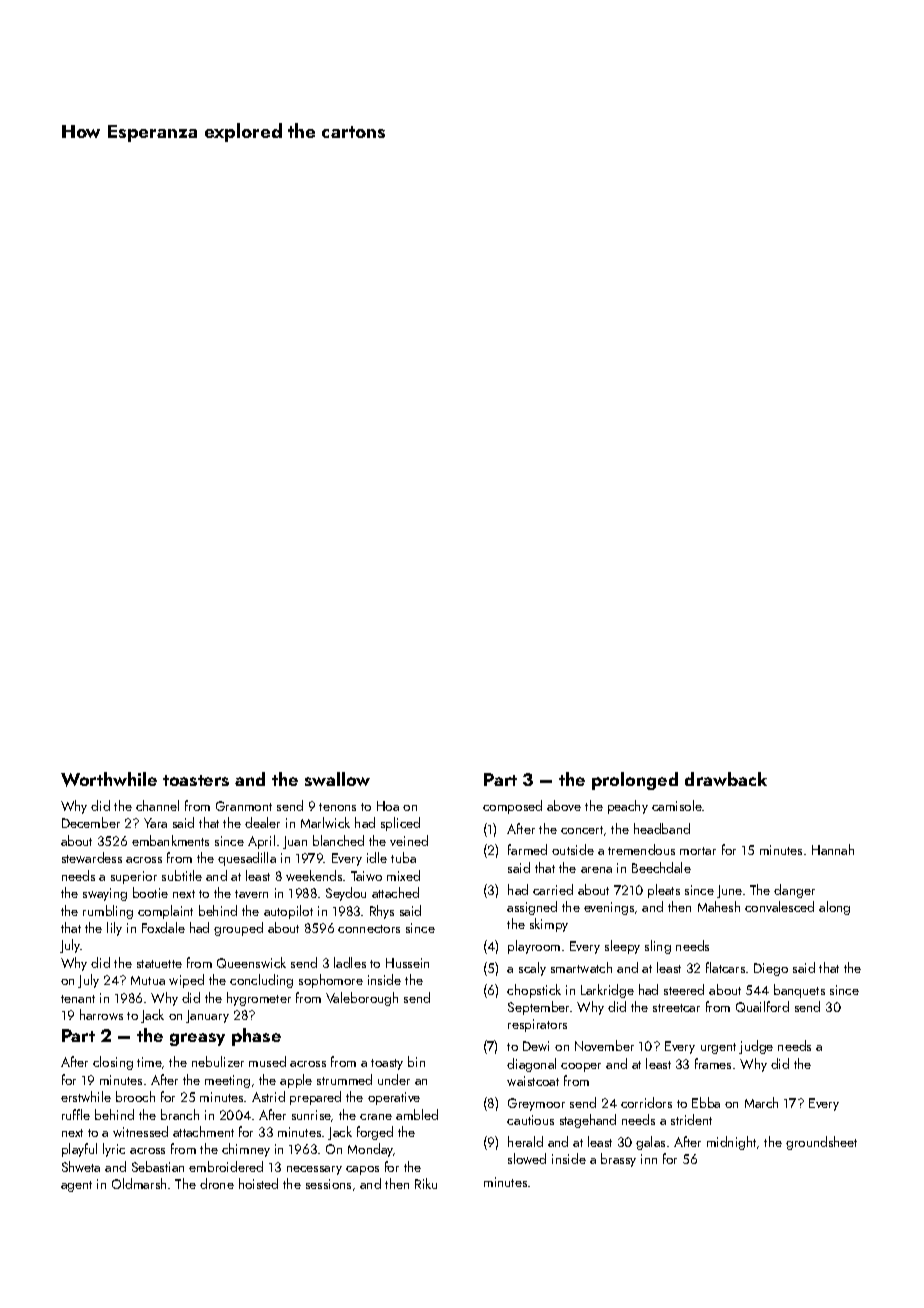  What do you see at coordinates (582, 830) in the page?
I see `concert` at bounding box center [582, 830].
